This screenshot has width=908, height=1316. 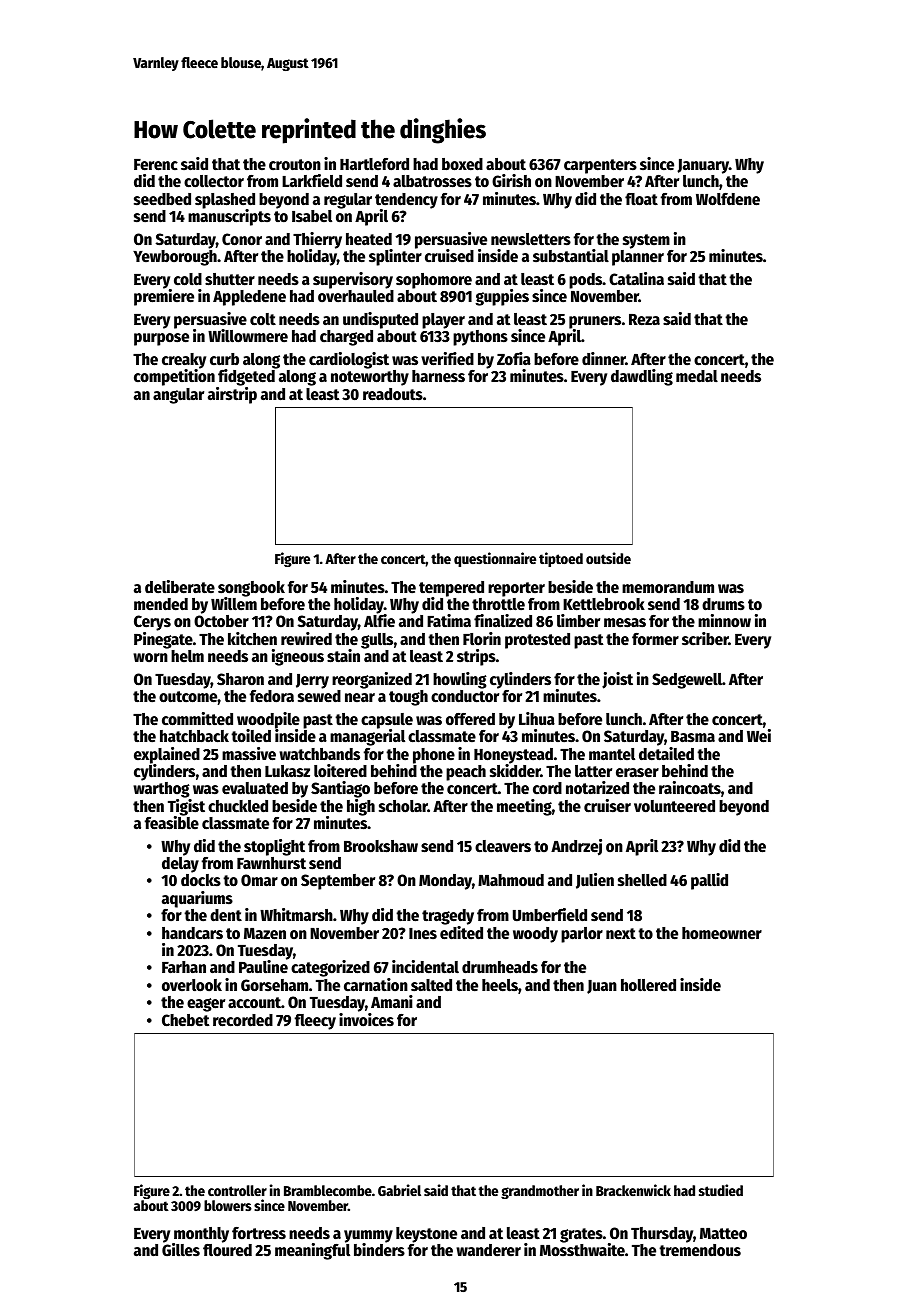 What do you see at coordinates (408, 698) in the screenshot?
I see `tough` at bounding box center [408, 698].
